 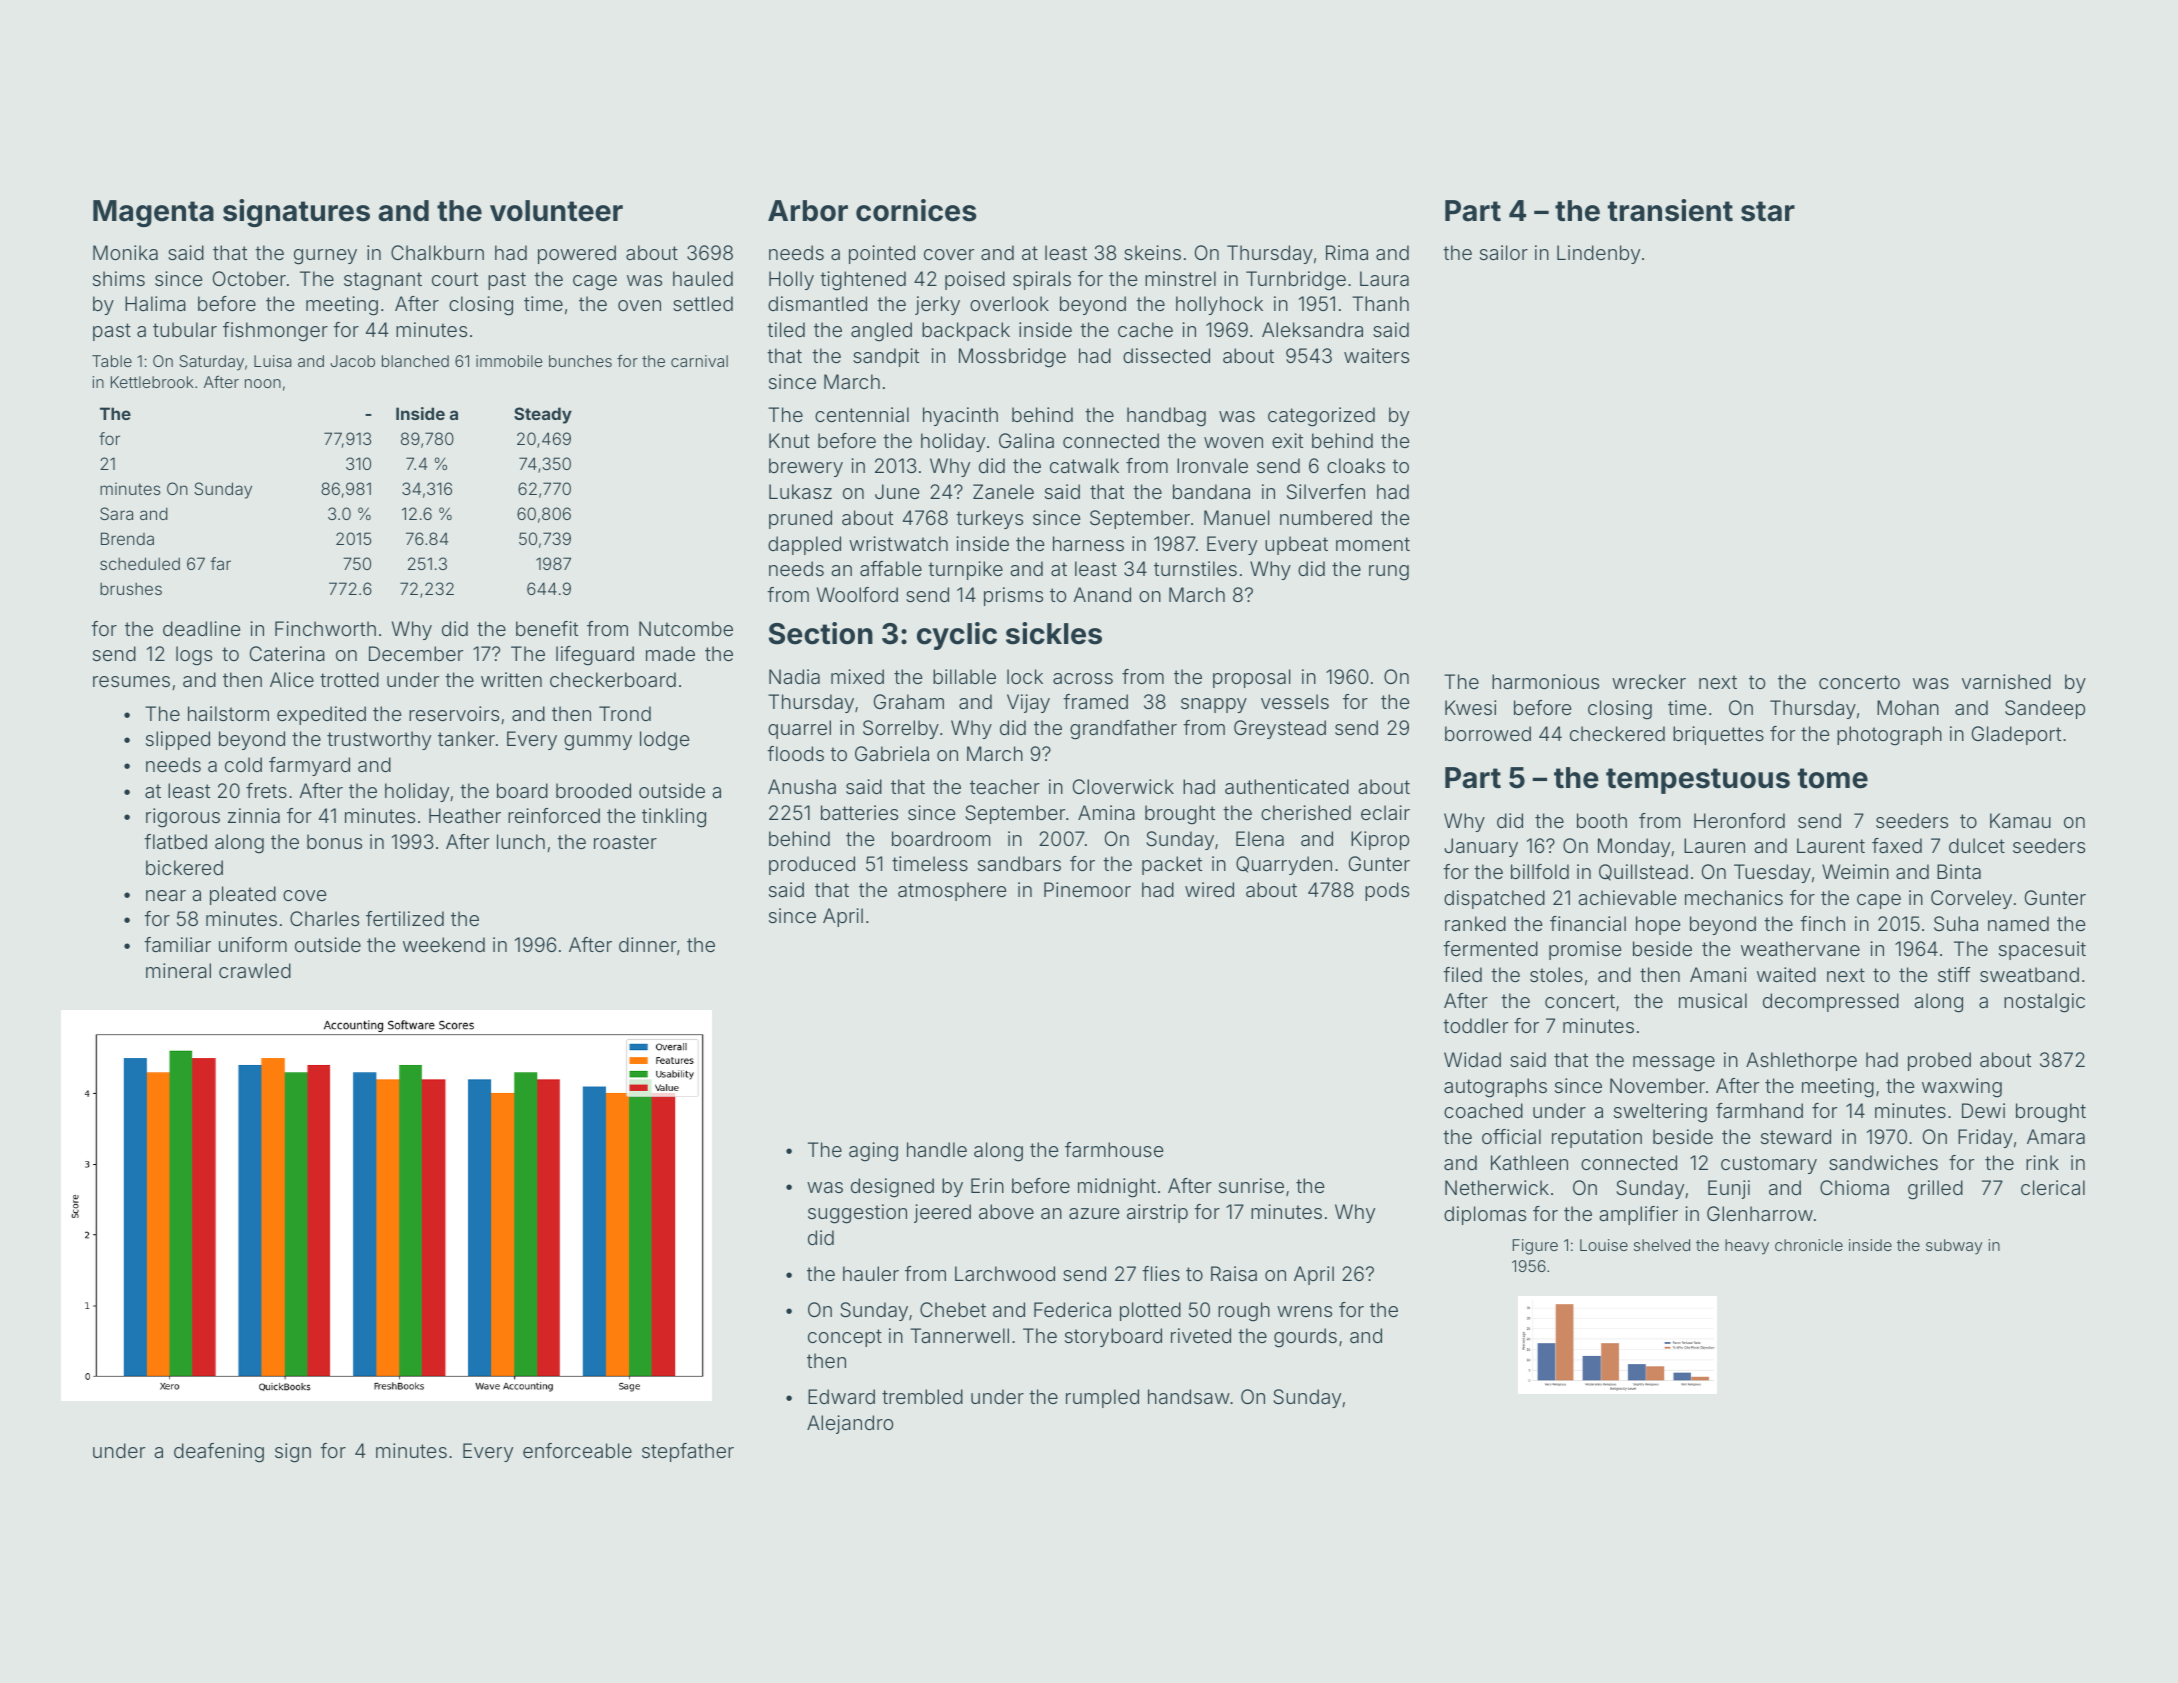 What do you see at coordinates (219, 1453) in the page?
I see `deafening` at bounding box center [219, 1453].
